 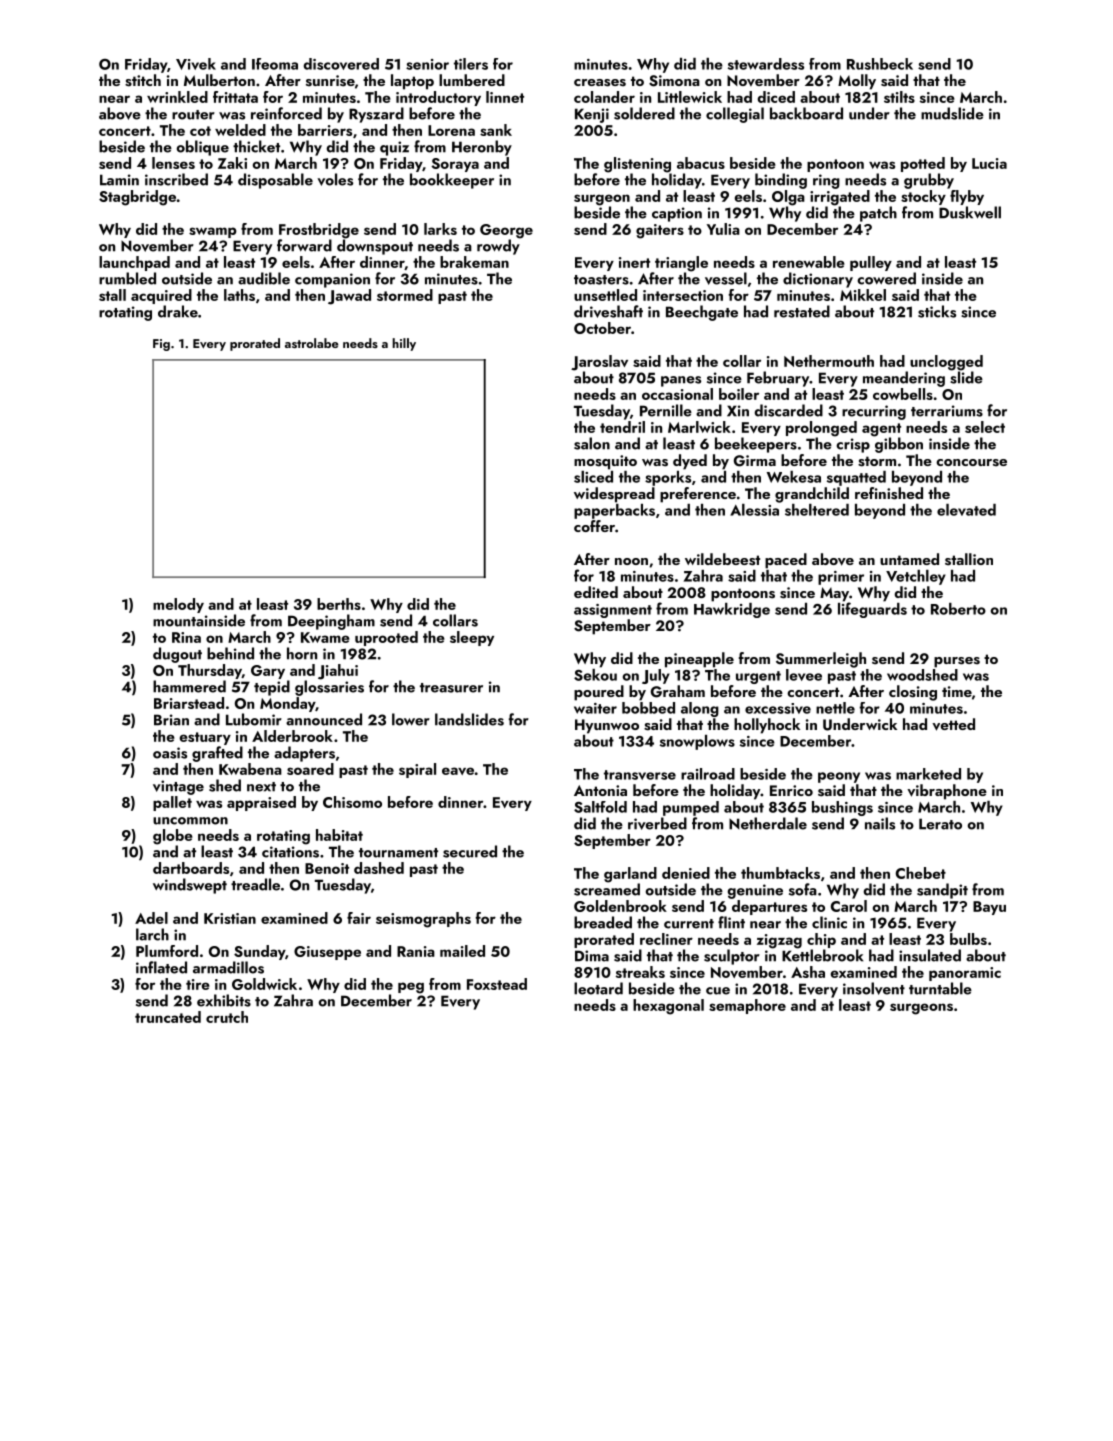 I want to click on spiral, so click(x=417, y=770).
